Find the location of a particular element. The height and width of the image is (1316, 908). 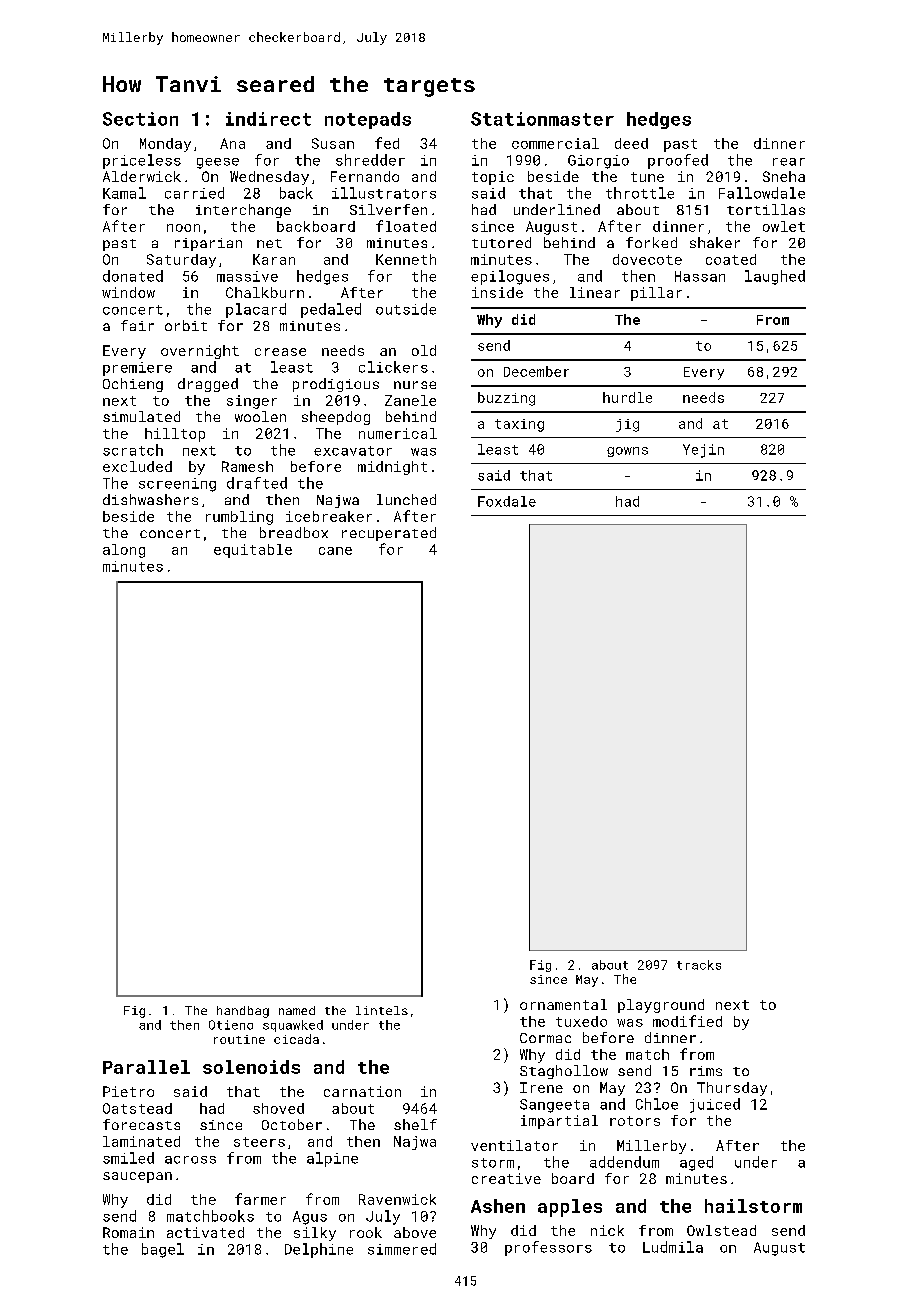

bagel is located at coordinates (163, 1250).
